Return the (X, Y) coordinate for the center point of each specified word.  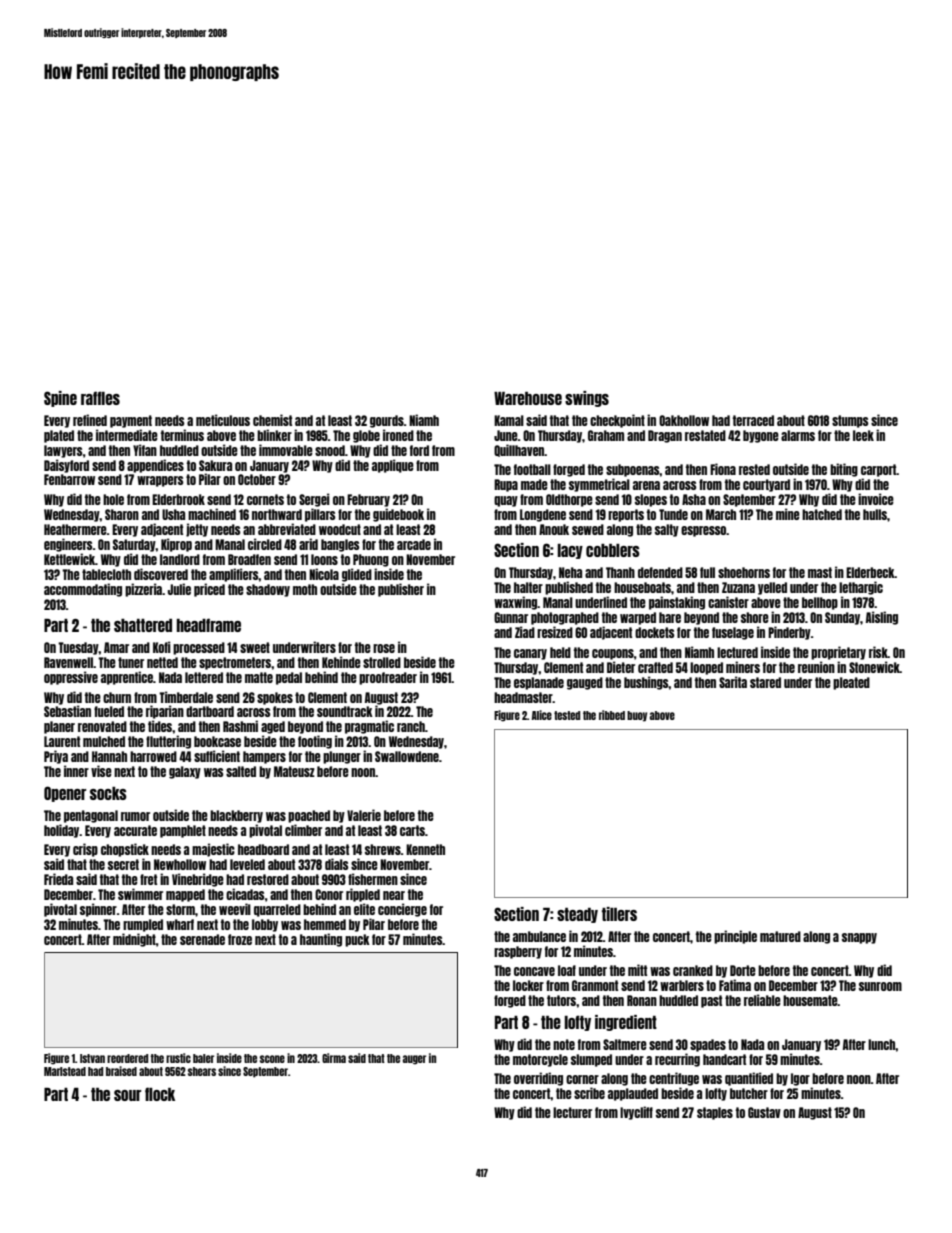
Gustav (764, 1112)
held (560, 652)
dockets (655, 632)
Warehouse (528, 398)
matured (780, 936)
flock (160, 1094)
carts (412, 830)
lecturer (572, 1112)
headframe (209, 625)
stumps (850, 421)
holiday (62, 831)
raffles (100, 398)
